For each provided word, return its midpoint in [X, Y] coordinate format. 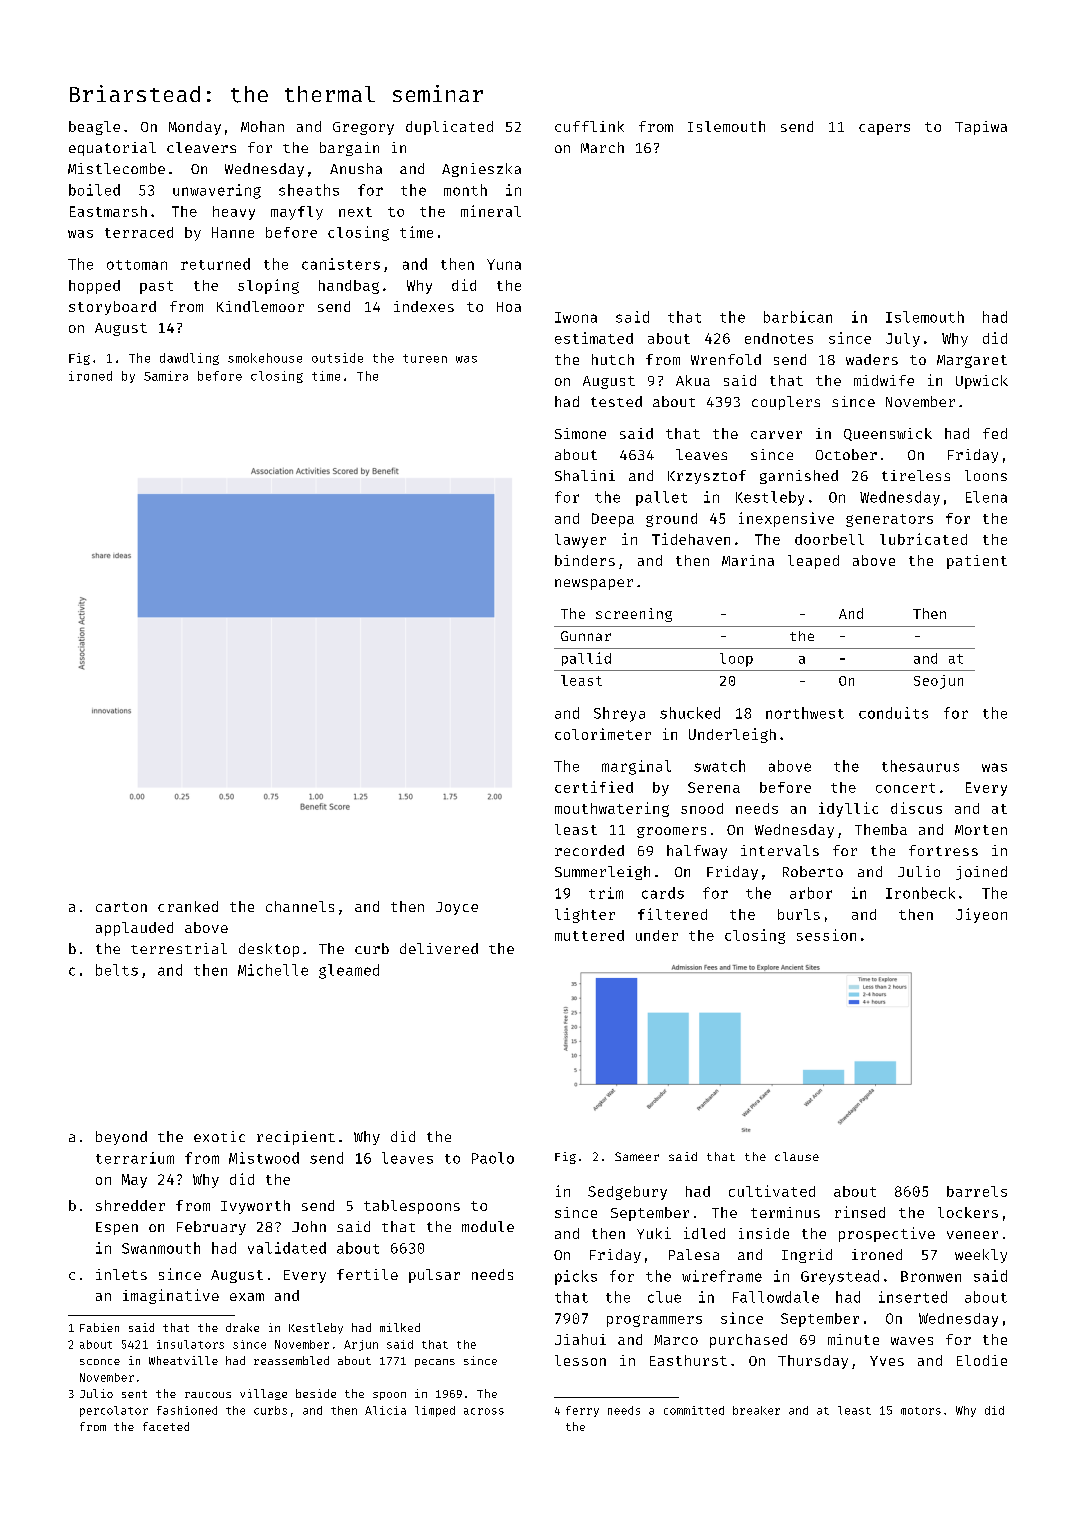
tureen [425, 358]
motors [921, 1411]
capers [884, 129]
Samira [166, 376]
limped [435, 1411]
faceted [166, 1426]
